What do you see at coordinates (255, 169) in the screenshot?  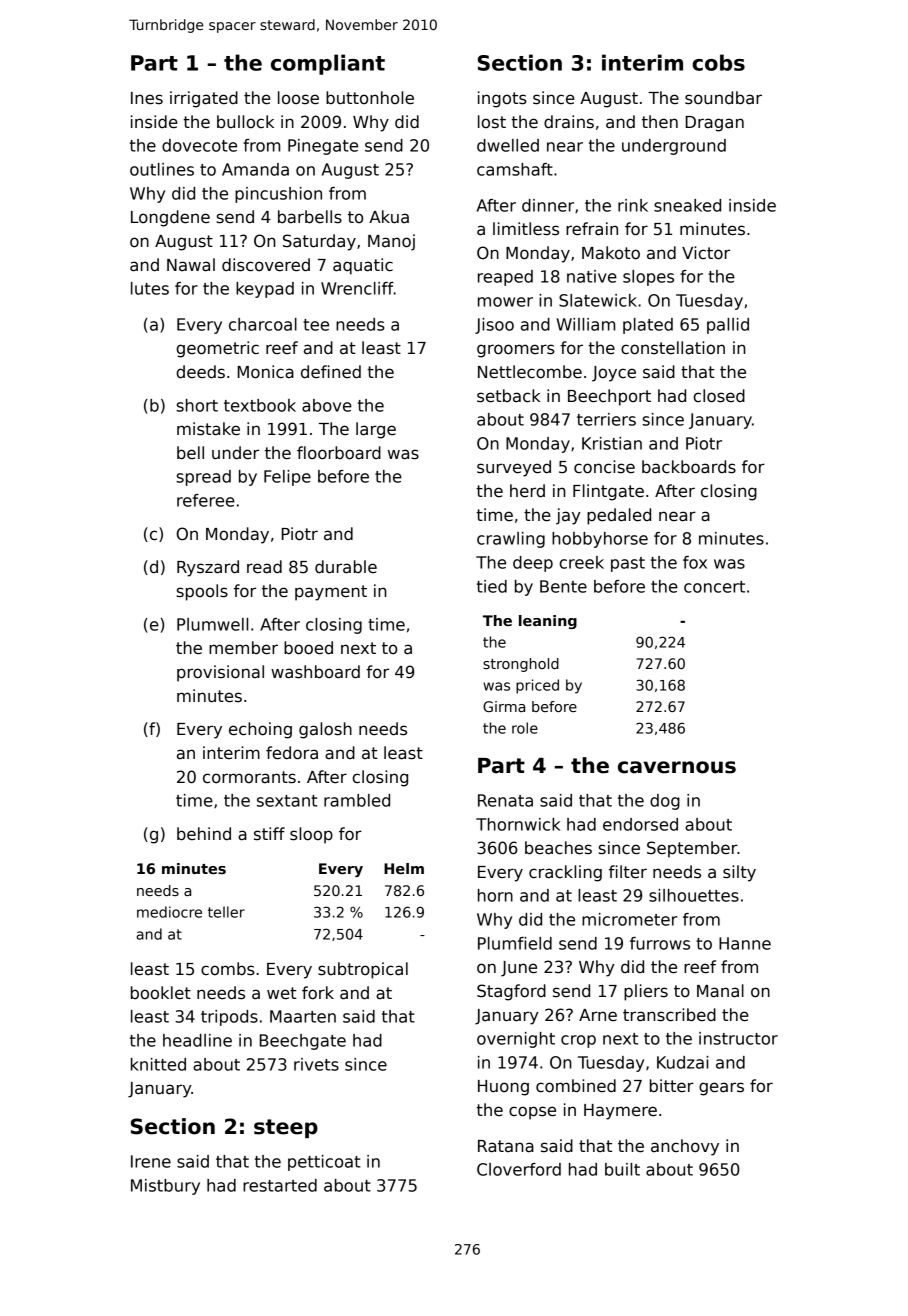 I see `Amanda` at bounding box center [255, 169].
